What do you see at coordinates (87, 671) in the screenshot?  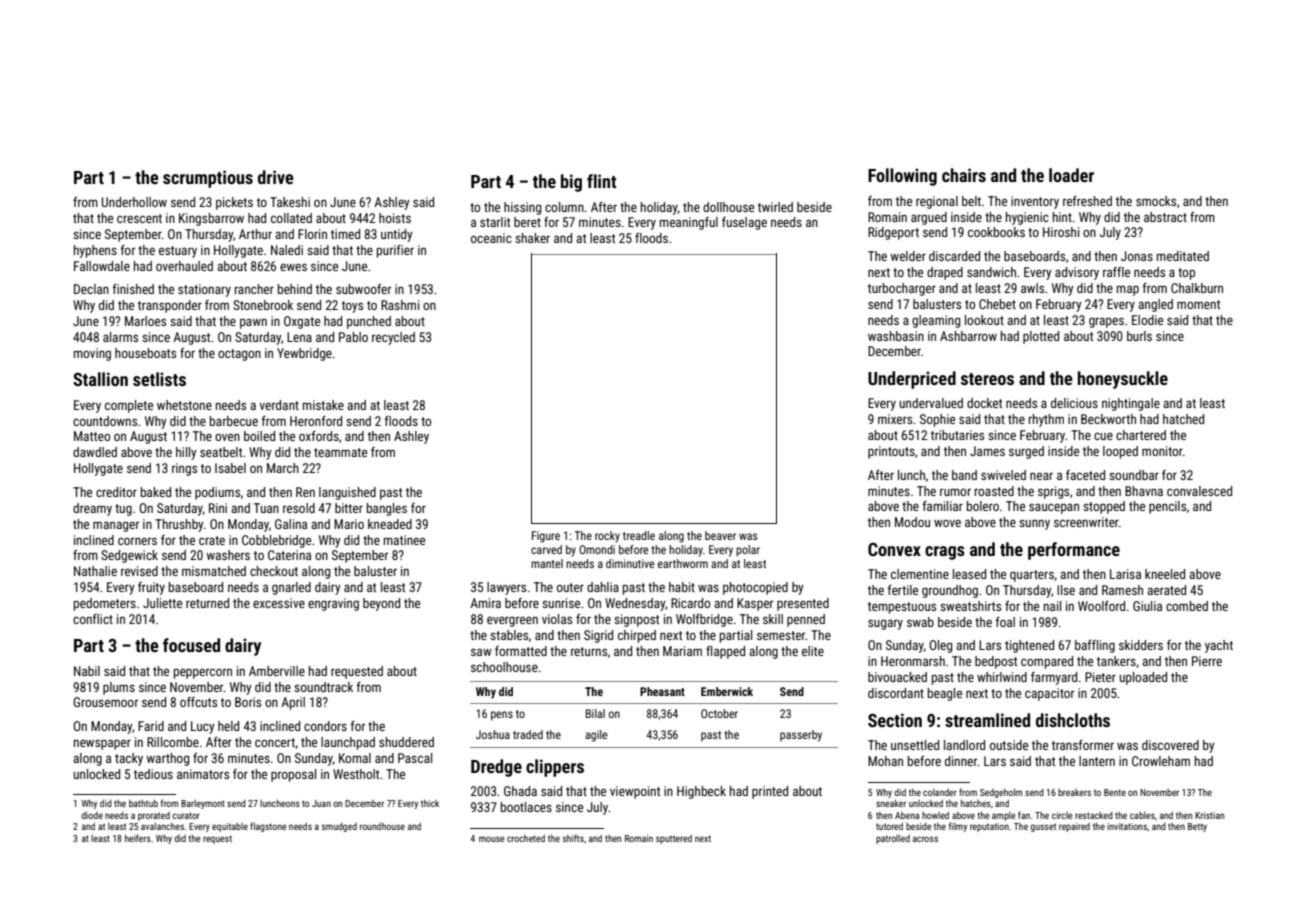 I see `Nabil` at bounding box center [87, 671].
